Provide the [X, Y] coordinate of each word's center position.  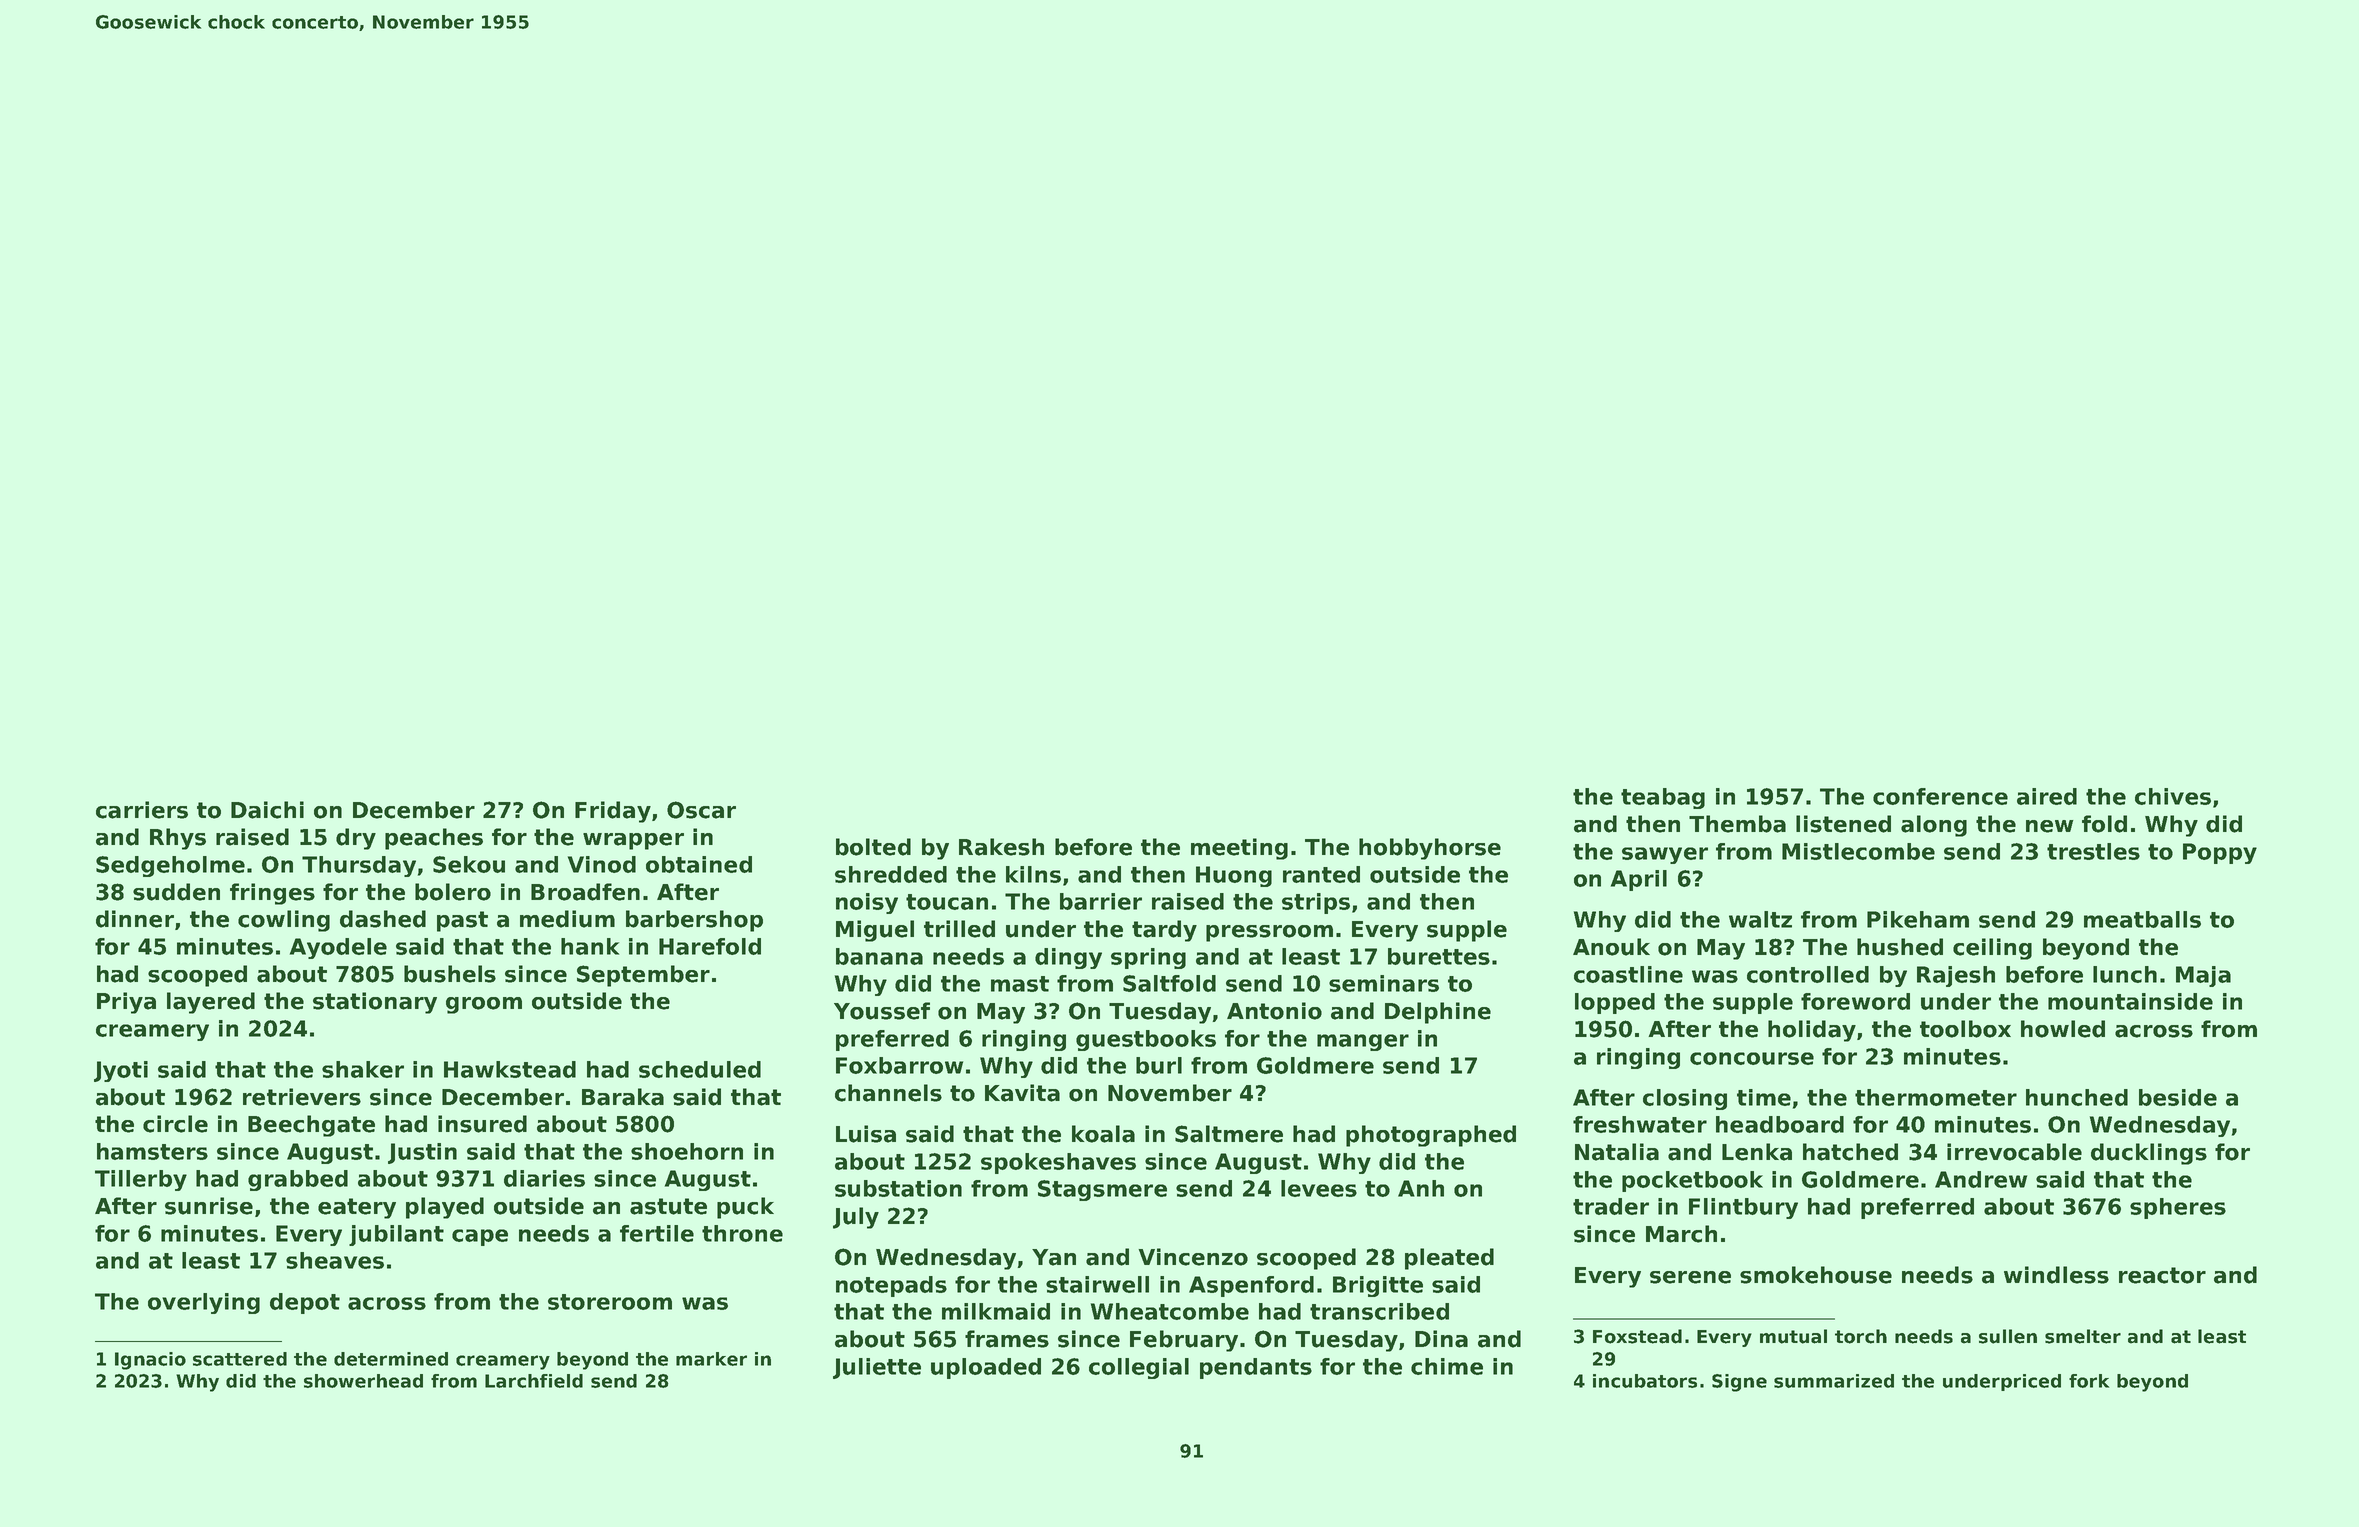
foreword [1855, 1001]
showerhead [363, 1381]
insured [482, 1124]
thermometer [1936, 1097]
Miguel [875, 931]
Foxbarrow [899, 1065]
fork [2089, 1381]
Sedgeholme [170, 866]
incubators [1645, 1381]
